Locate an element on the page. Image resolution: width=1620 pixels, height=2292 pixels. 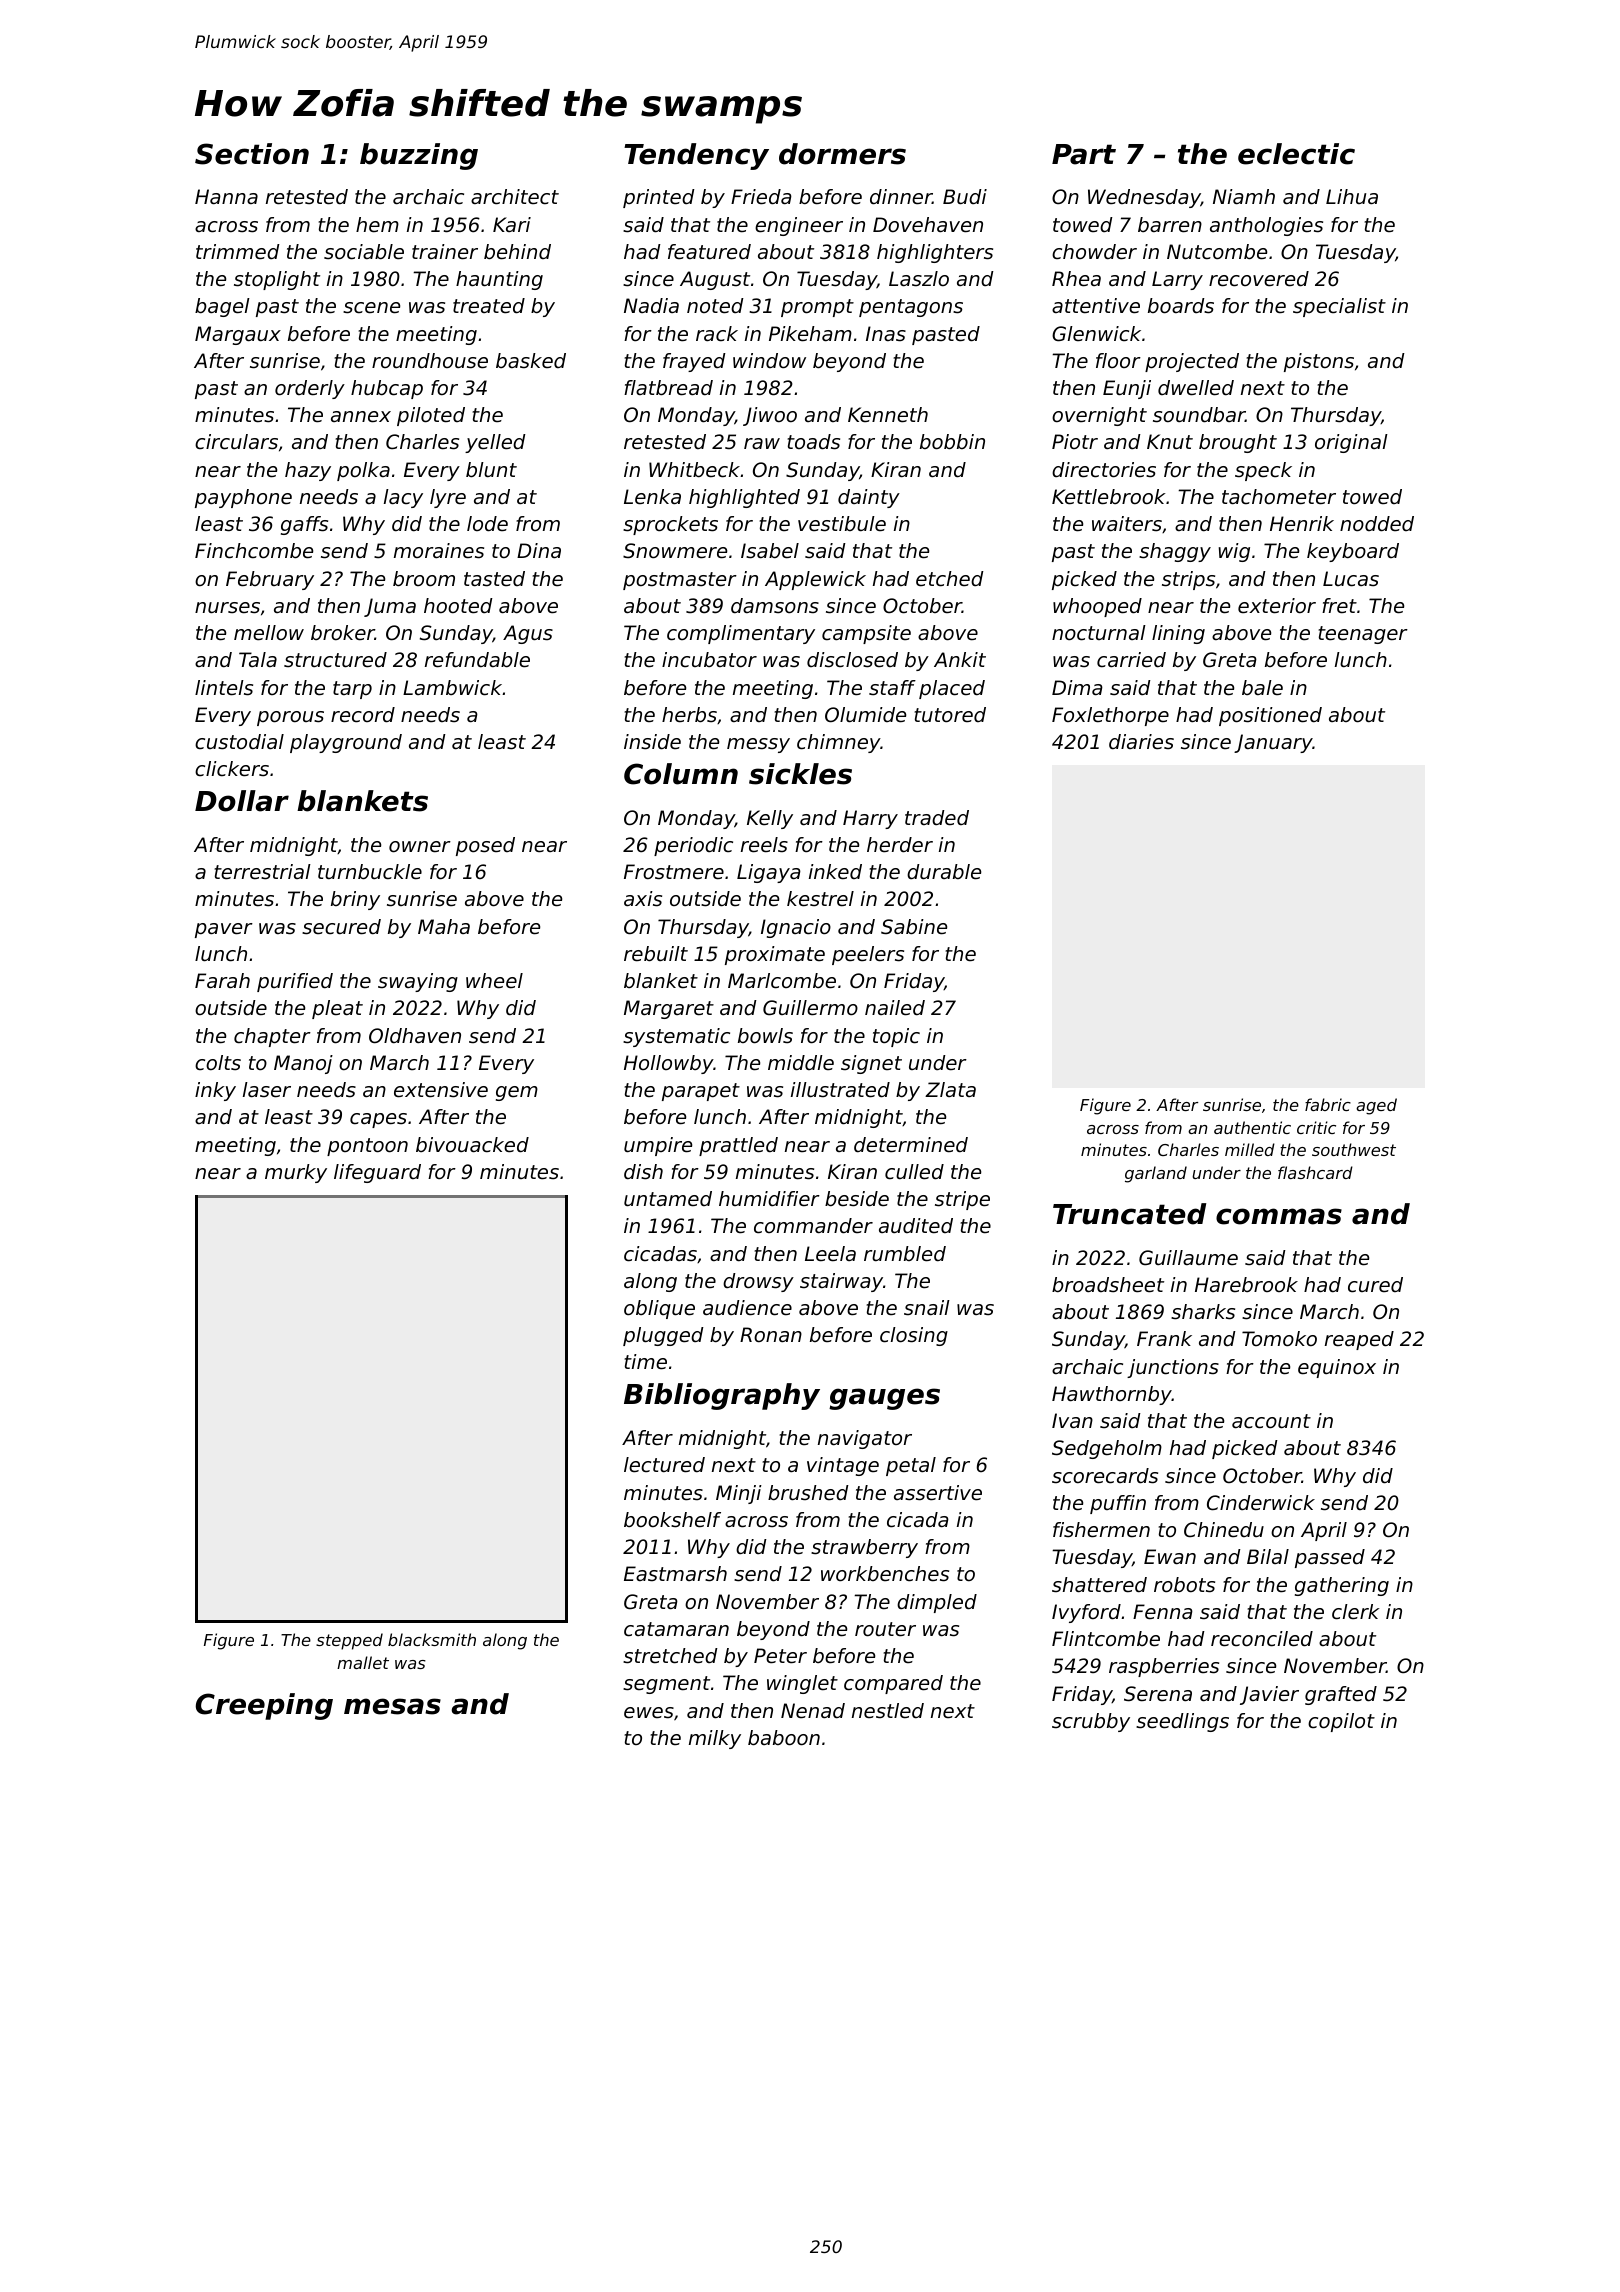
baboon is located at coordinates (784, 1738).
